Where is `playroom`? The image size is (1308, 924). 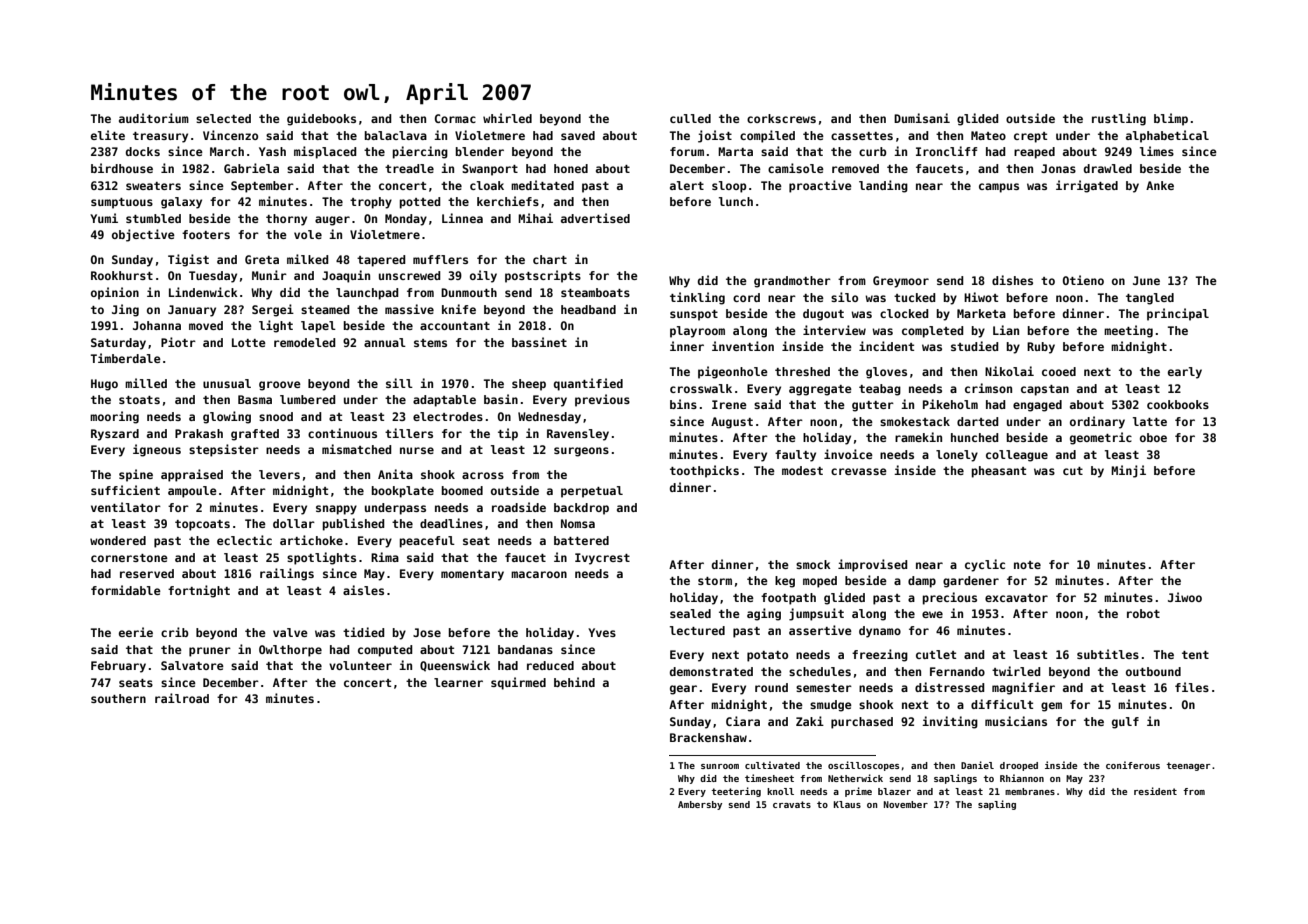
playroom is located at coordinates (697, 332).
